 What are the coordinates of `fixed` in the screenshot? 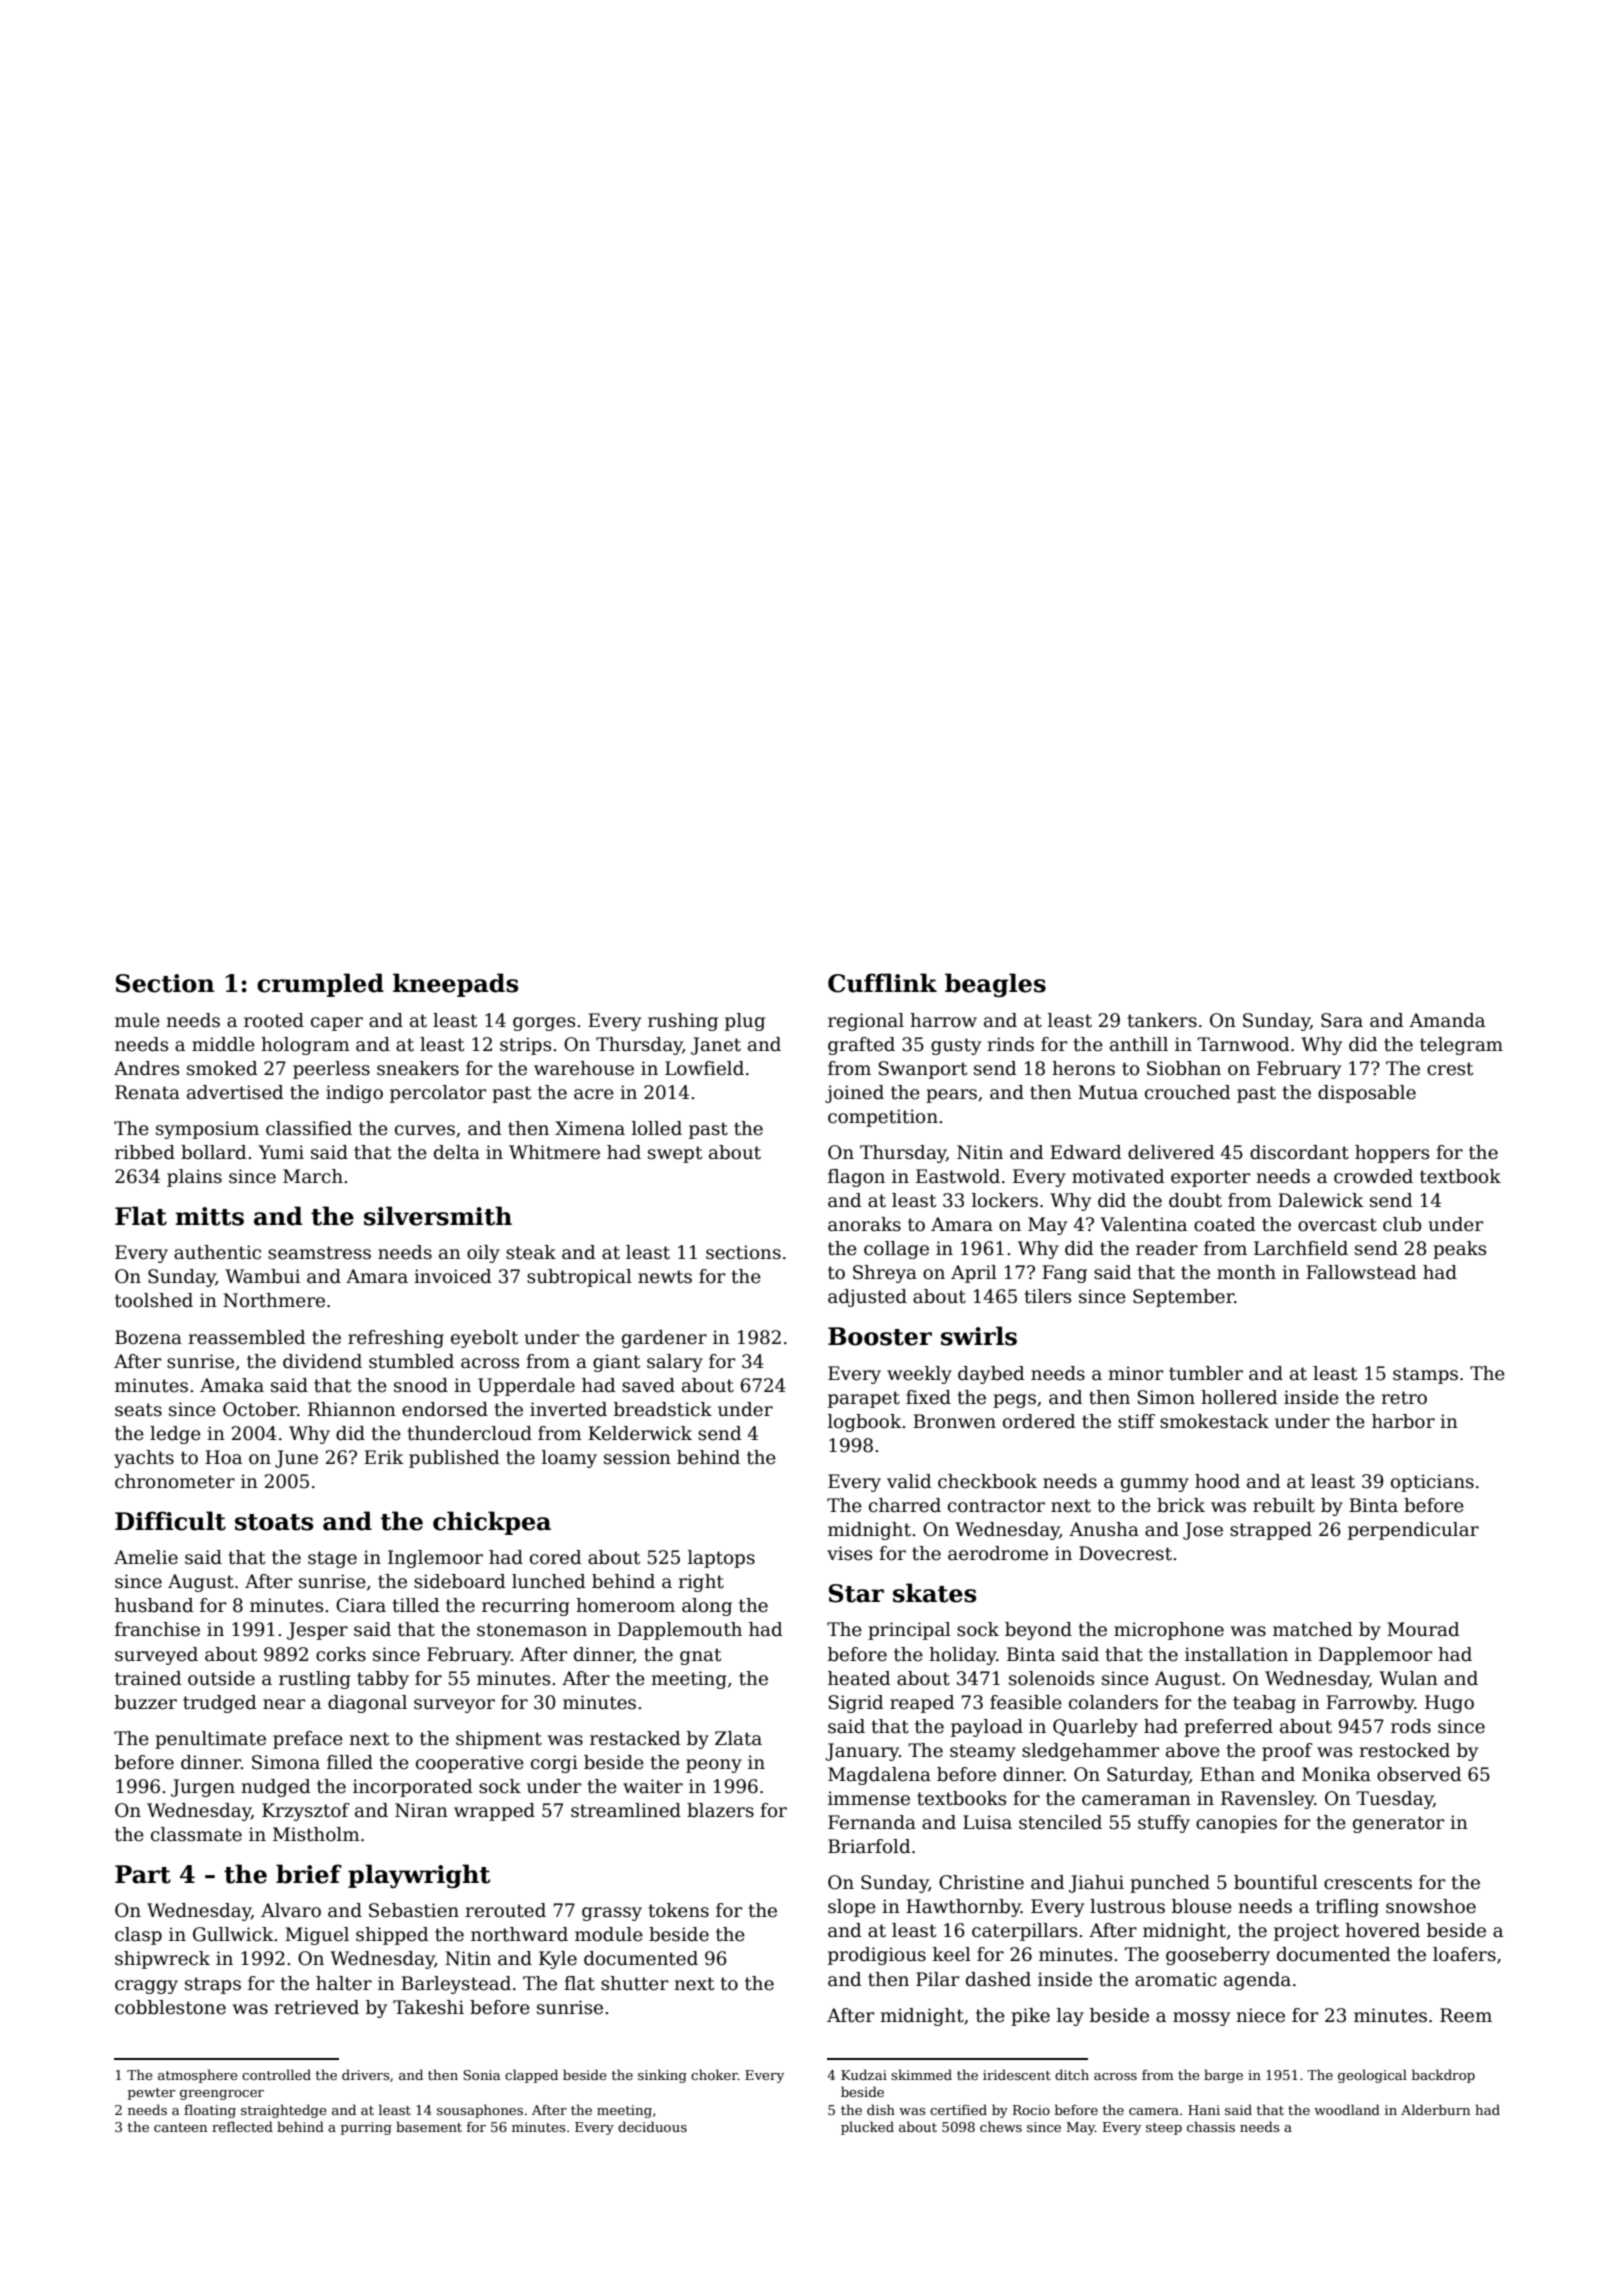 It's located at (928, 1397).
